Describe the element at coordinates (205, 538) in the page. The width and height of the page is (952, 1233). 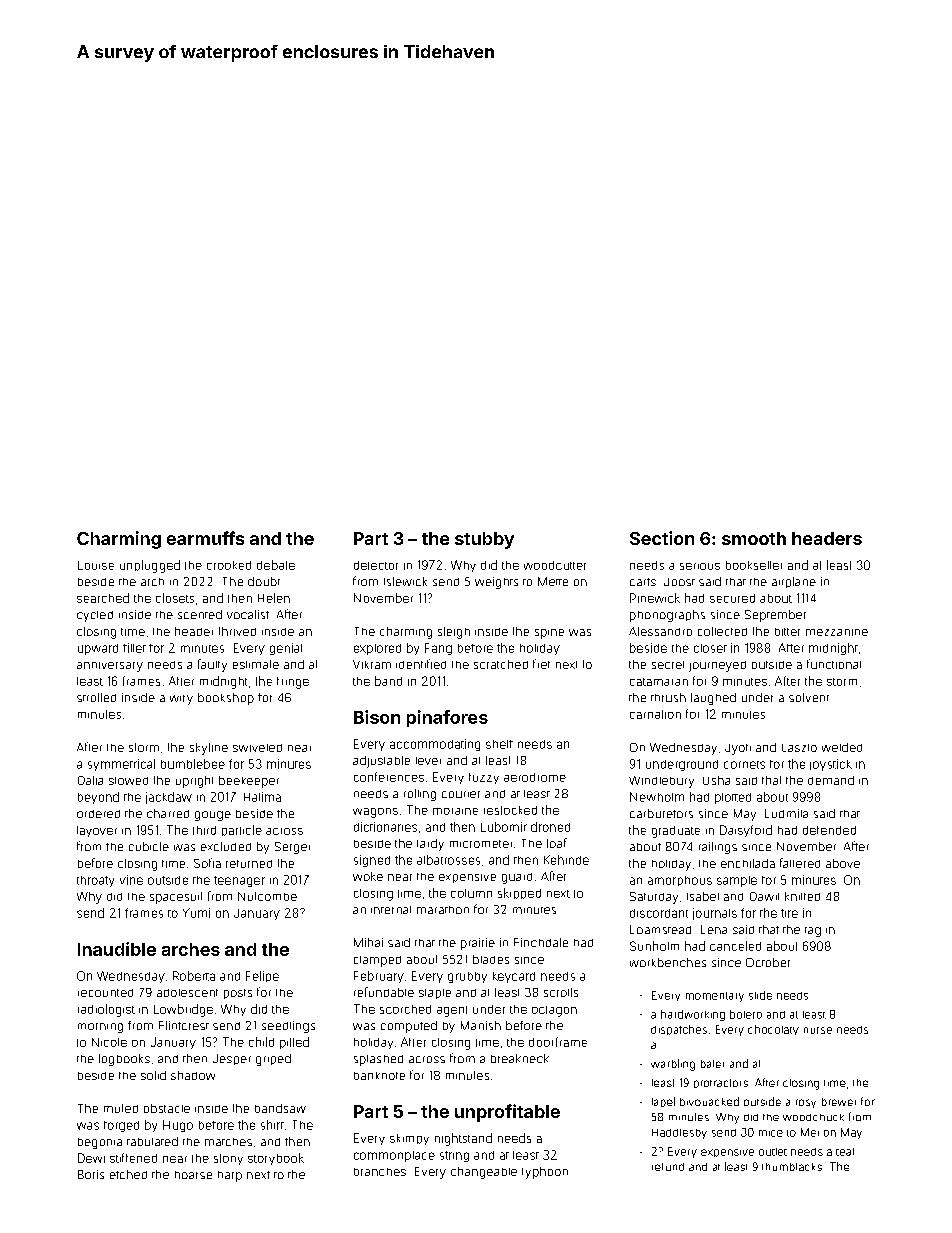
I see `earmuffs` at that location.
